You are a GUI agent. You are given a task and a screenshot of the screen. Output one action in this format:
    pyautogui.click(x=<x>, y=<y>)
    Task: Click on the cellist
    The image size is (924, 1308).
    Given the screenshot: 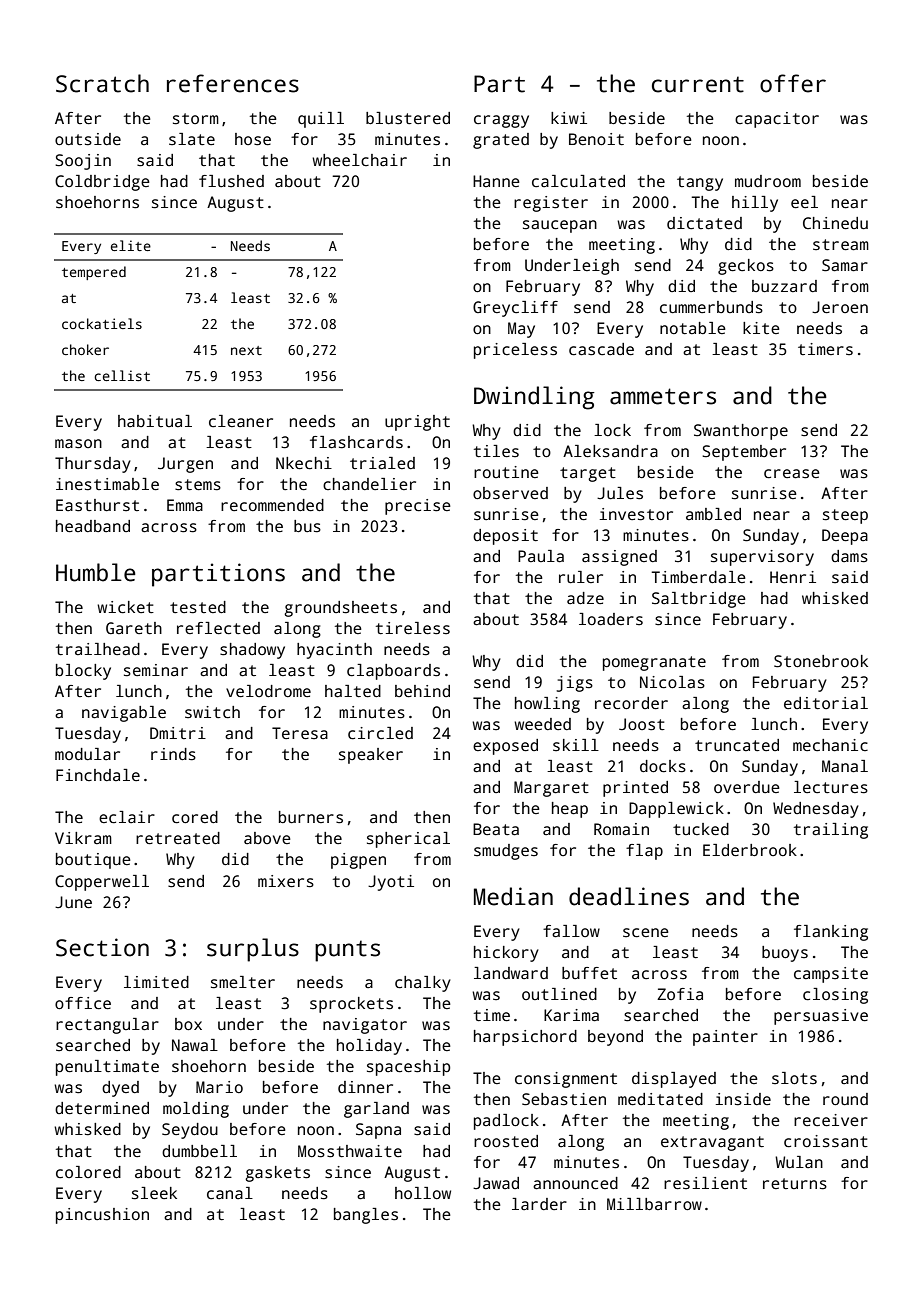 What is the action you would take?
    pyautogui.click(x=122, y=375)
